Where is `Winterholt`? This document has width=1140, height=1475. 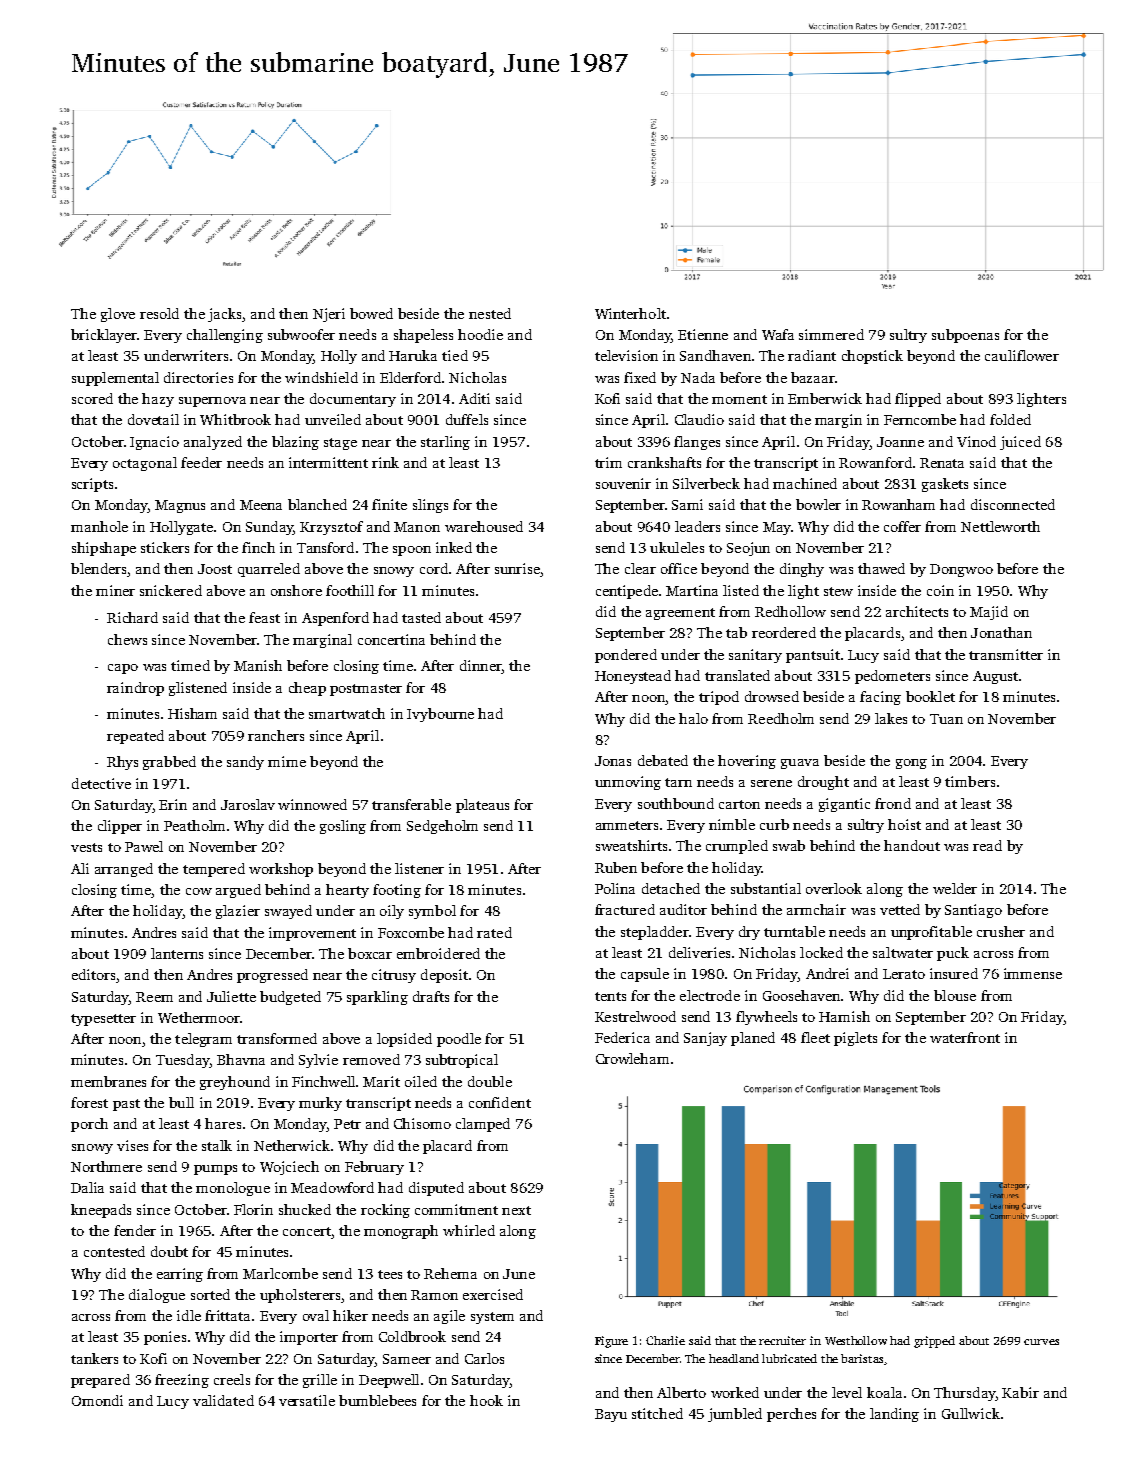 Winterholt is located at coordinates (630, 313).
